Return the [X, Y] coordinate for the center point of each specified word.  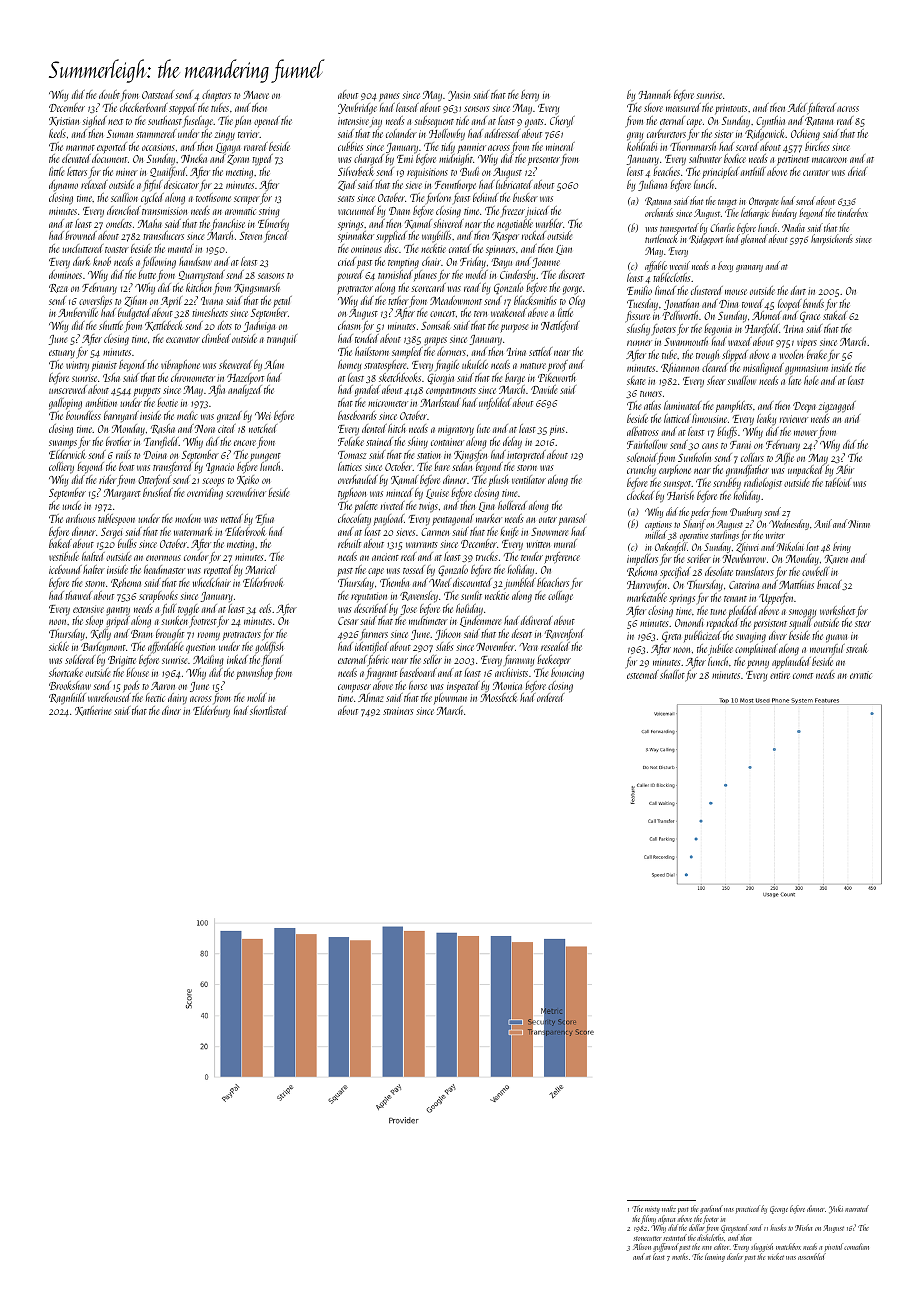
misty [652, 1210]
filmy [648, 1219]
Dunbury [746, 512]
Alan [274, 364]
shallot [672, 674]
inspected [463, 687]
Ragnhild [67, 699]
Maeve [256, 95]
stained [379, 441]
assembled [812, 1256]
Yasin [459, 96]
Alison [642, 1246]
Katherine [93, 711]
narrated [857, 1208]
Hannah [654, 94]
